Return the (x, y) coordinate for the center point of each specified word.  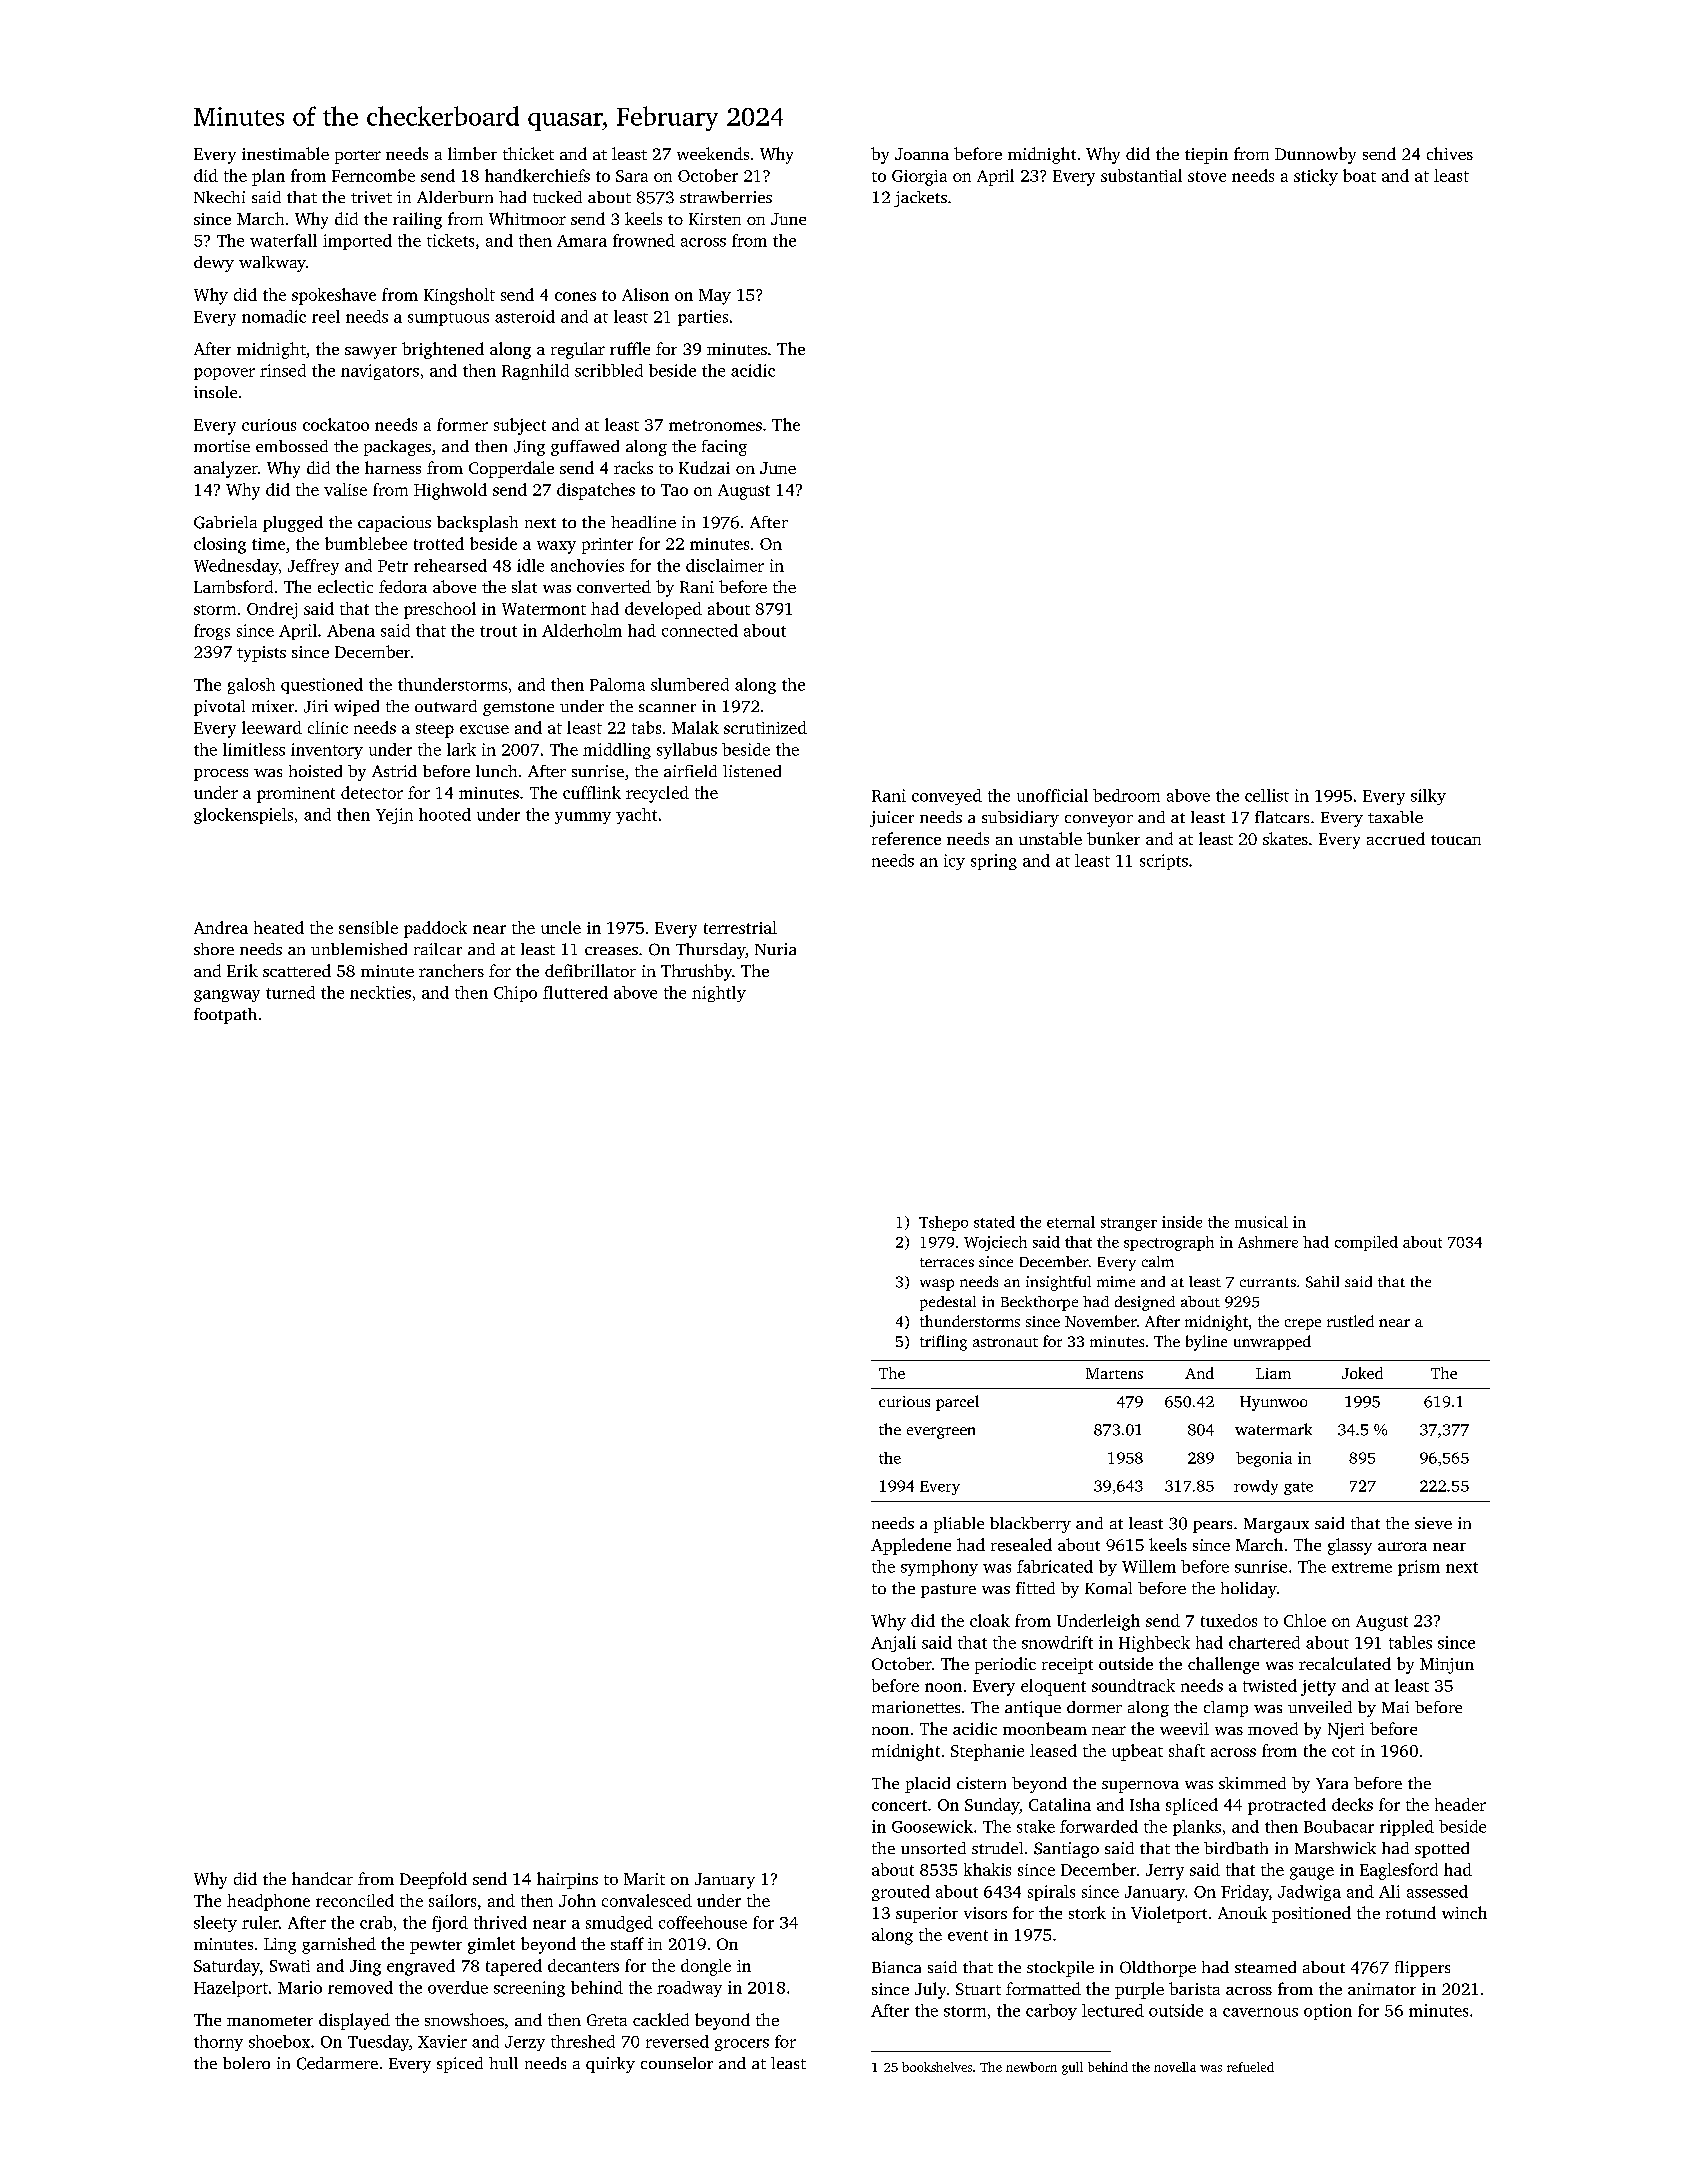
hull (503, 2063)
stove (1207, 176)
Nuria (775, 949)
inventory (327, 751)
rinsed (283, 370)
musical (1261, 1222)
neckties (380, 992)
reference (906, 838)
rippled (1407, 1828)
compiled (1366, 1243)
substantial (1141, 175)
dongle (706, 1967)
